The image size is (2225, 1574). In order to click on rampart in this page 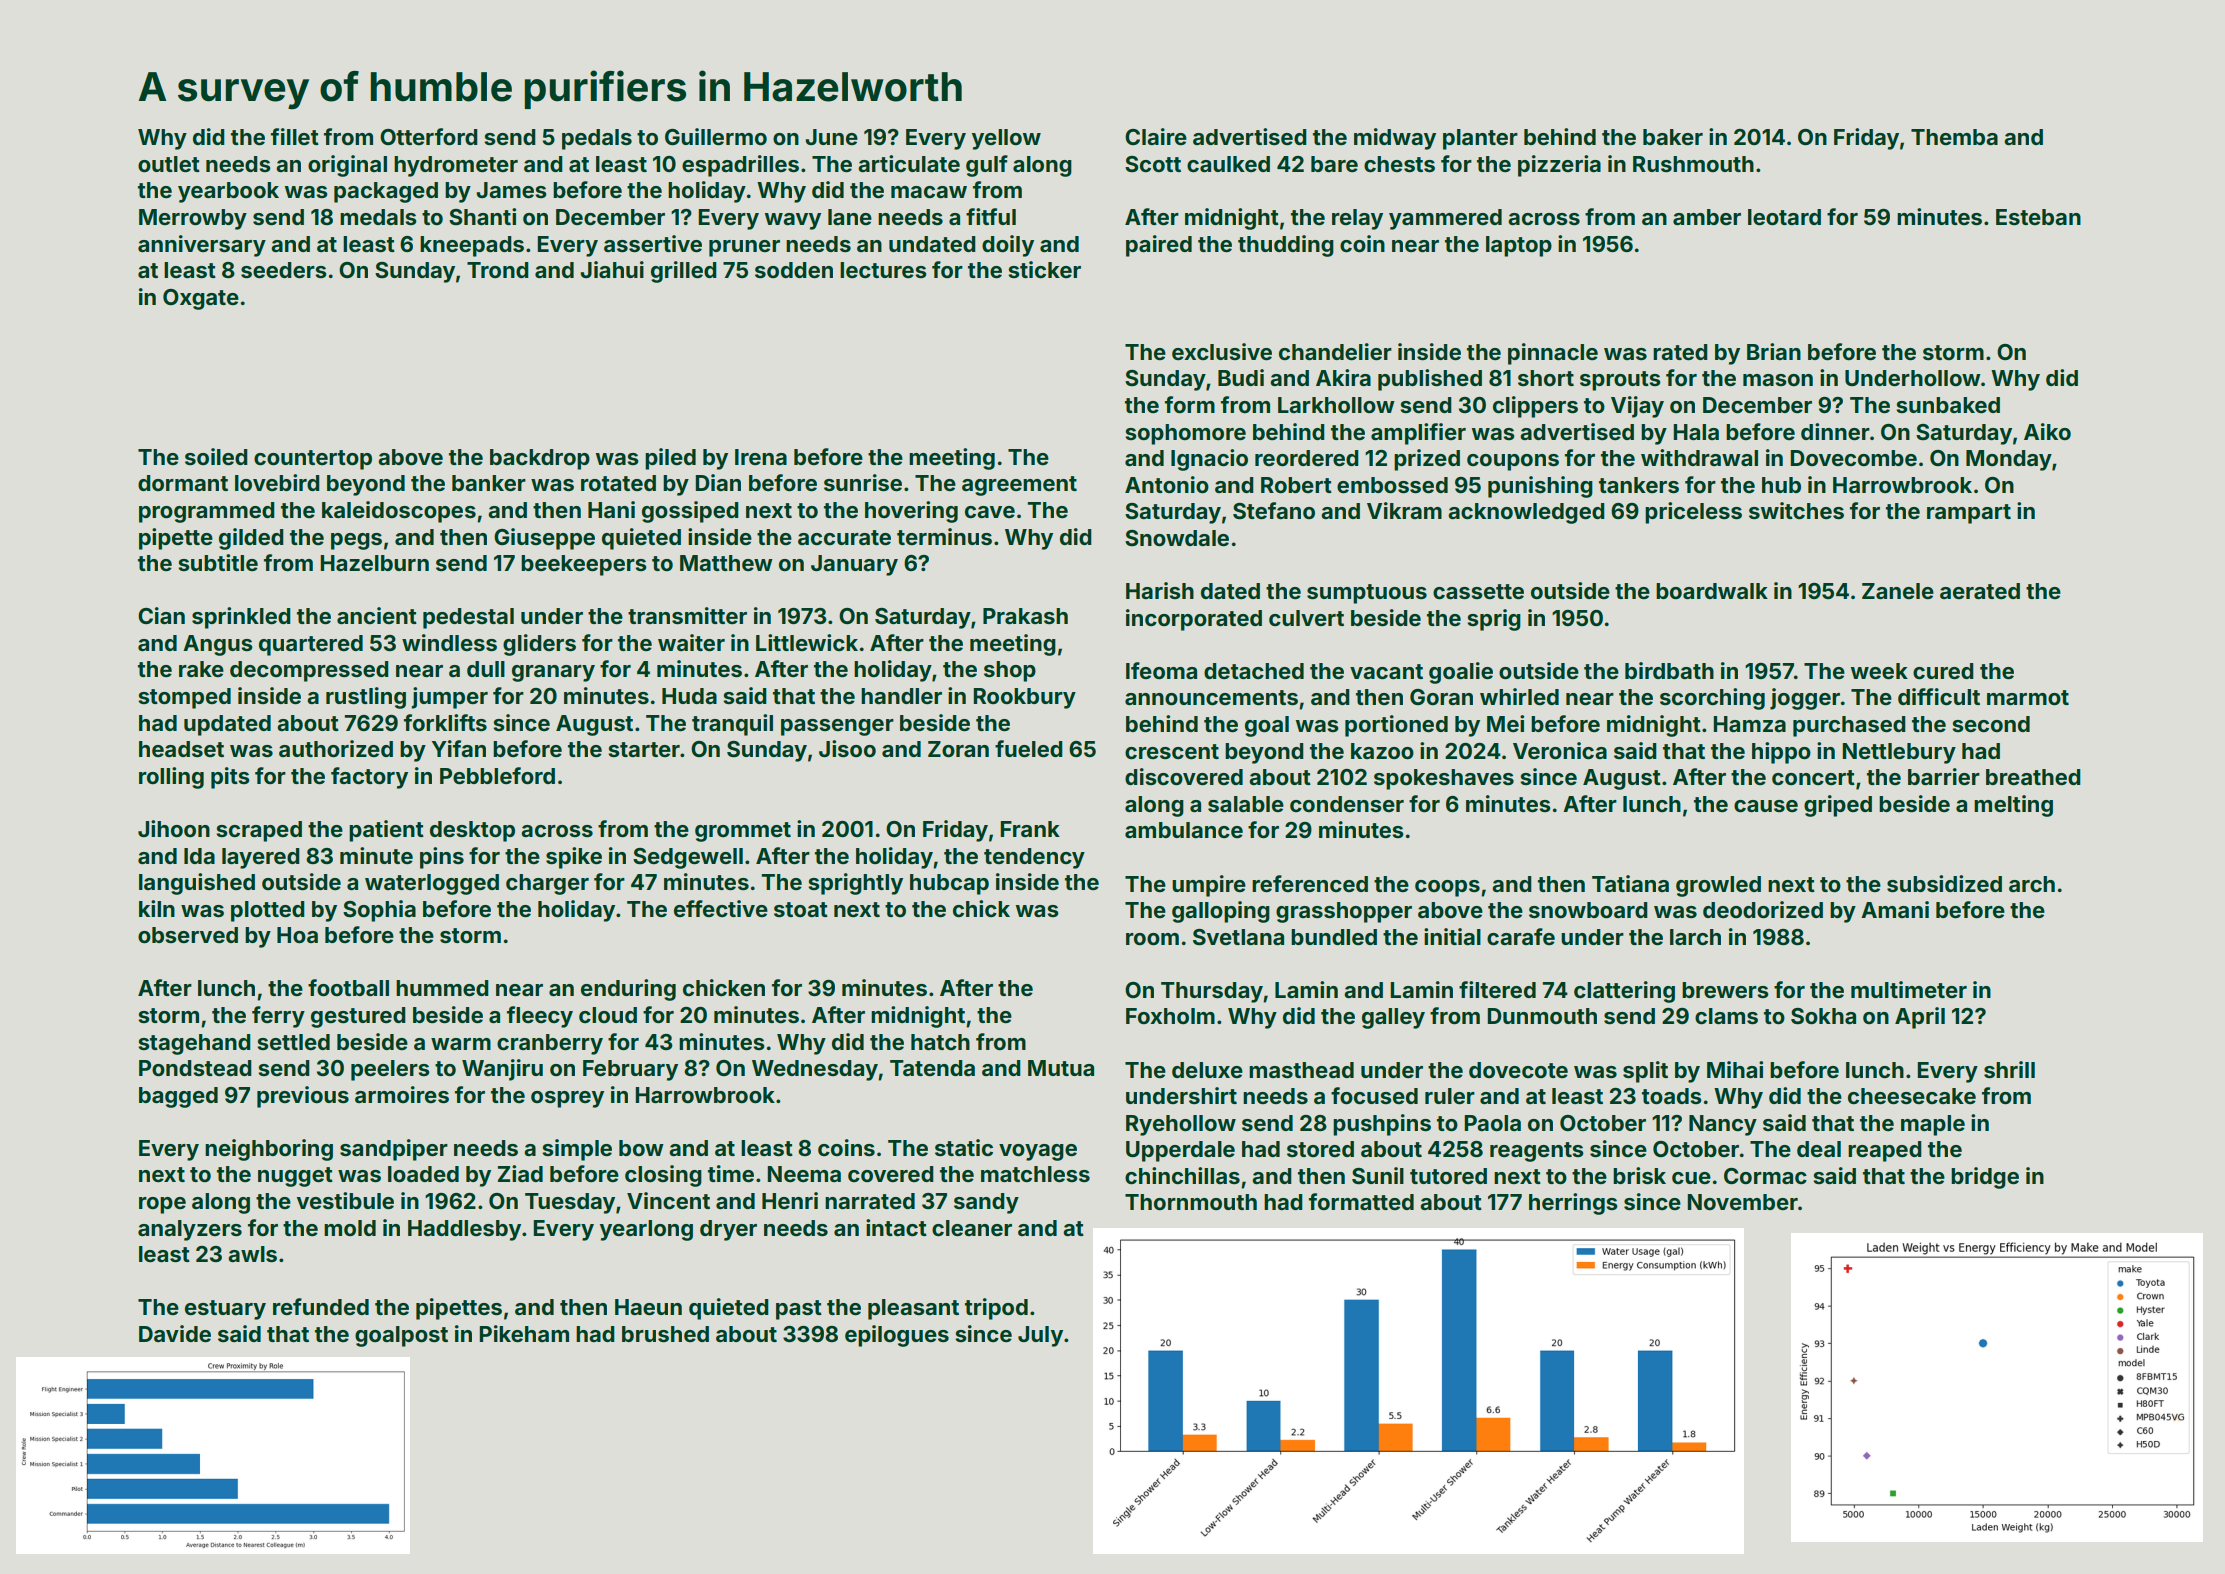, I will do `click(1969, 514)`.
